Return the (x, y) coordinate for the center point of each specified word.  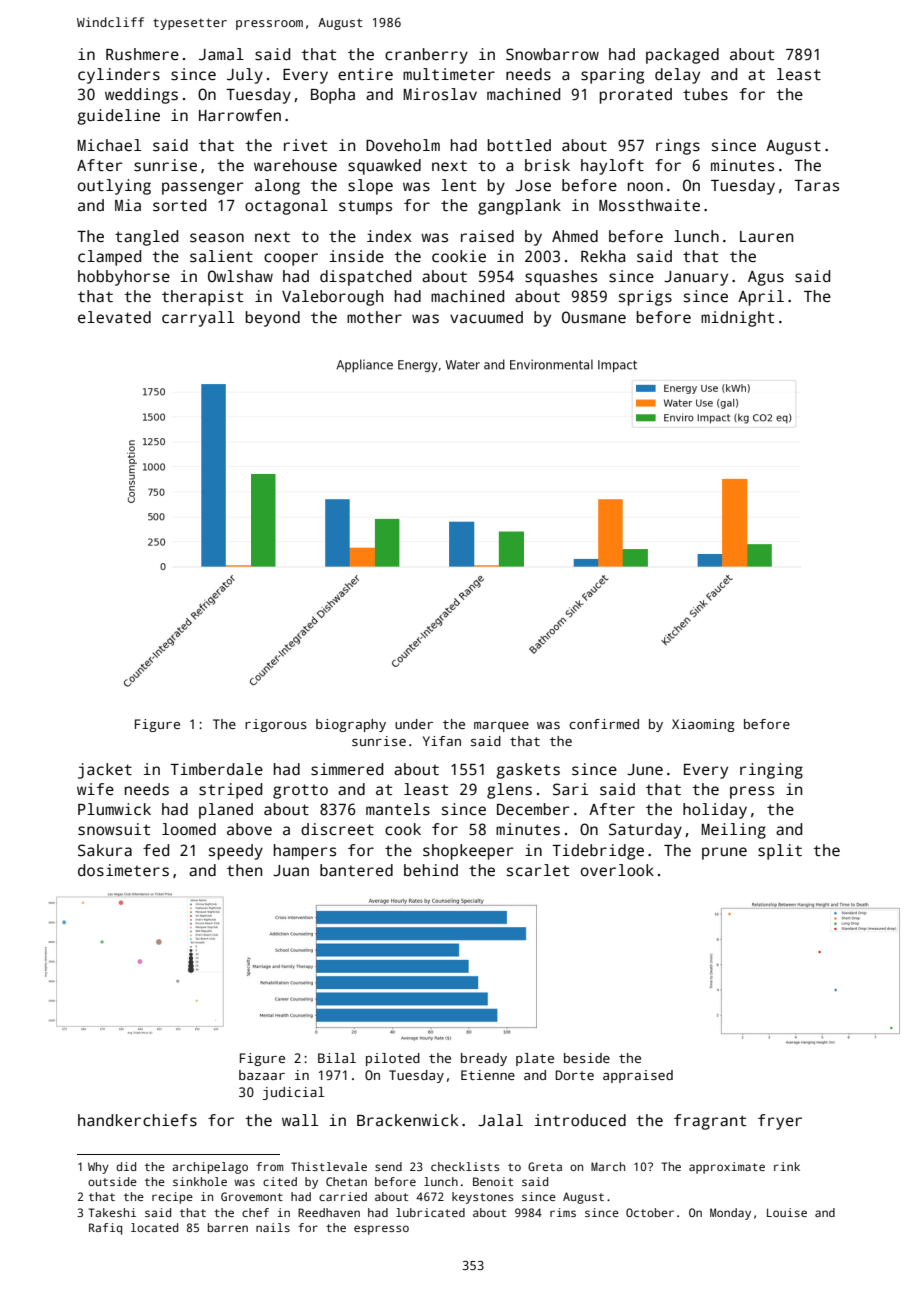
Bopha (333, 96)
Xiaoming (703, 725)
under (414, 724)
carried (343, 1196)
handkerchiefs (137, 1120)
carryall (198, 319)
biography (351, 725)
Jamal (221, 54)
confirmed (604, 724)
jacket (105, 771)
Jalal (500, 1120)
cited (280, 1181)
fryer (780, 1122)
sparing (612, 76)
